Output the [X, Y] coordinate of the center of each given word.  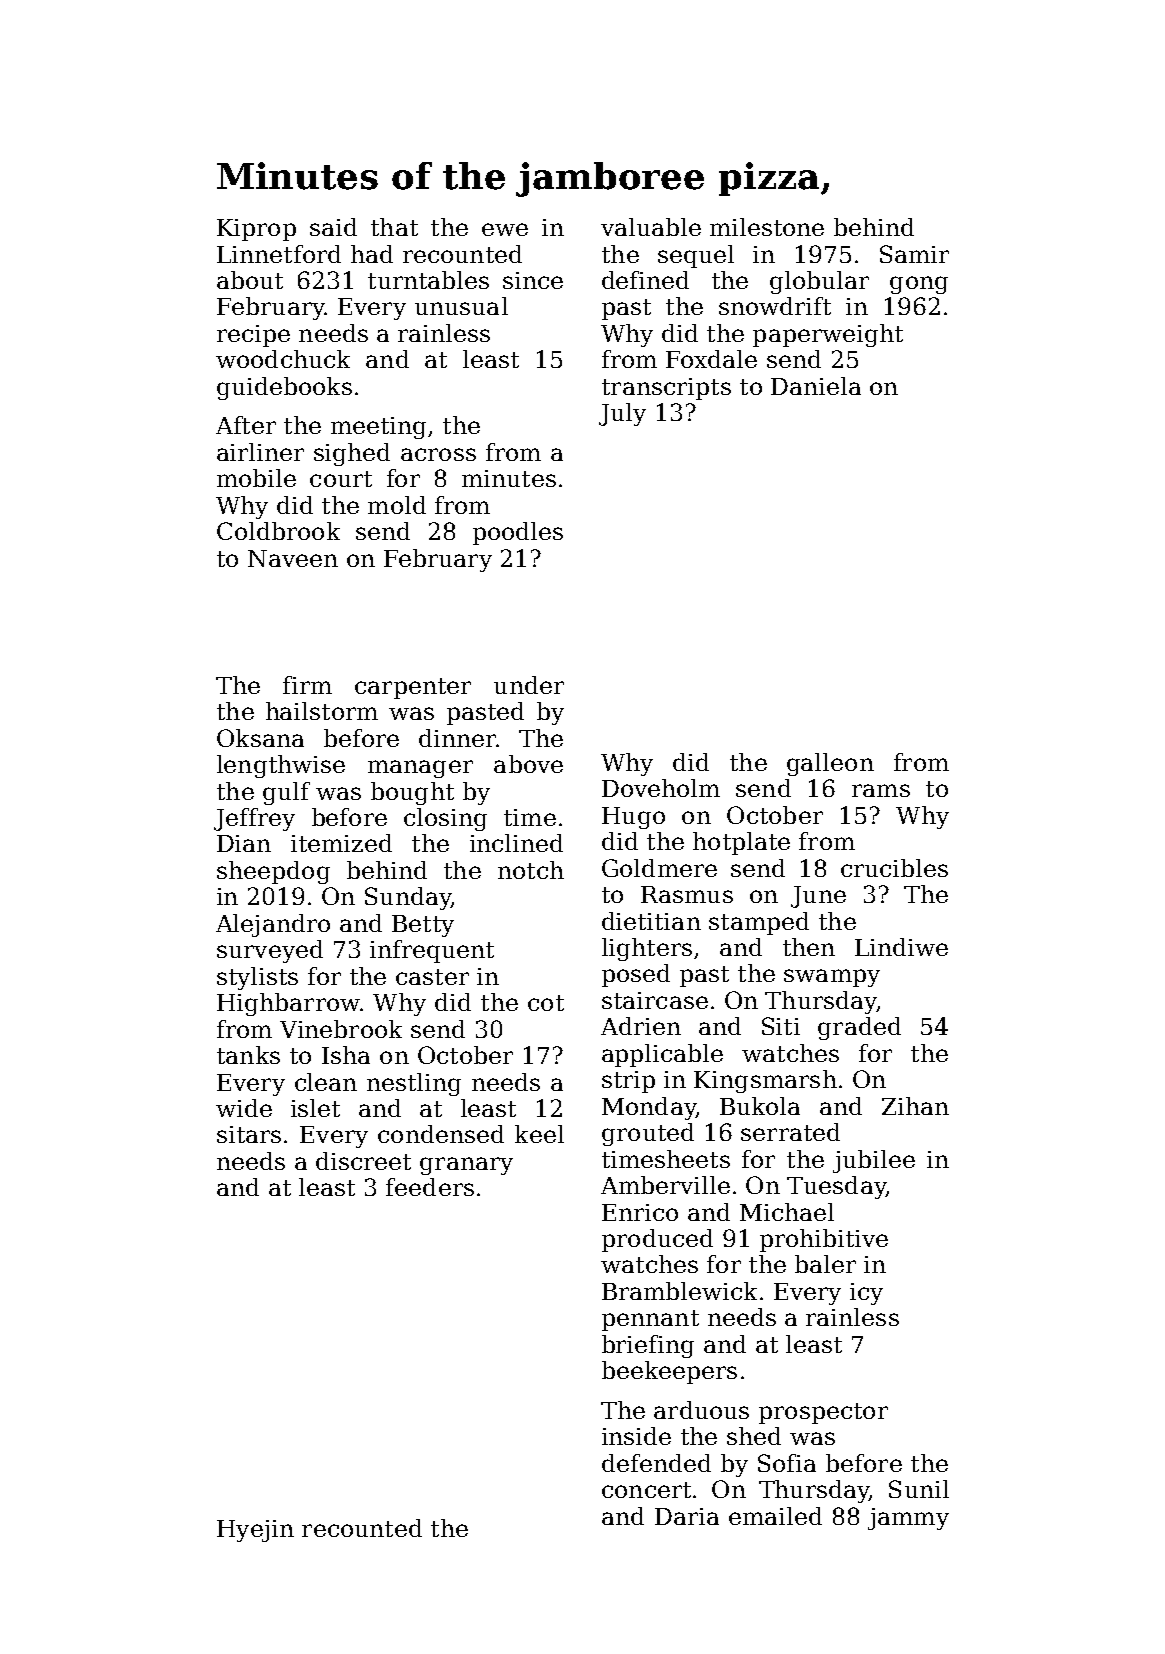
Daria [687, 1516]
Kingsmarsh [765, 1081]
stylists [257, 978]
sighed [352, 454]
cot [546, 1003]
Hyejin [255, 1531]
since [533, 280]
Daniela [816, 386]
